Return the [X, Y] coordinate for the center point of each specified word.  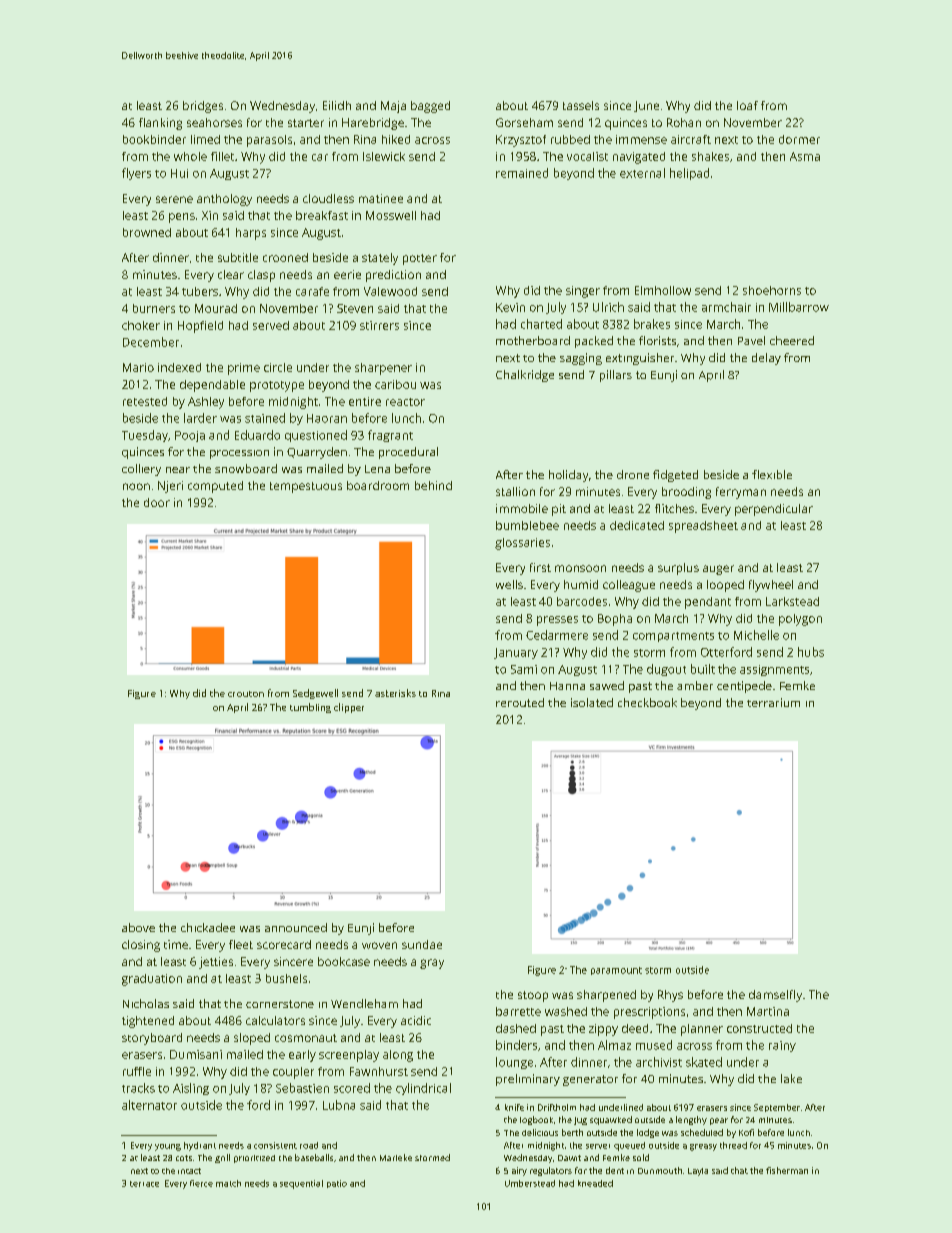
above [138, 927]
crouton [246, 694]
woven [379, 945]
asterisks [395, 693]
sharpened [606, 996]
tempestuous [306, 487]
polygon [800, 620]
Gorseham [524, 122]
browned [147, 232]
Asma [805, 156]
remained [522, 173]
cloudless [328, 198]
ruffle [137, 1071]
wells [509, 584]
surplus [678, 569]
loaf [747, 105]
